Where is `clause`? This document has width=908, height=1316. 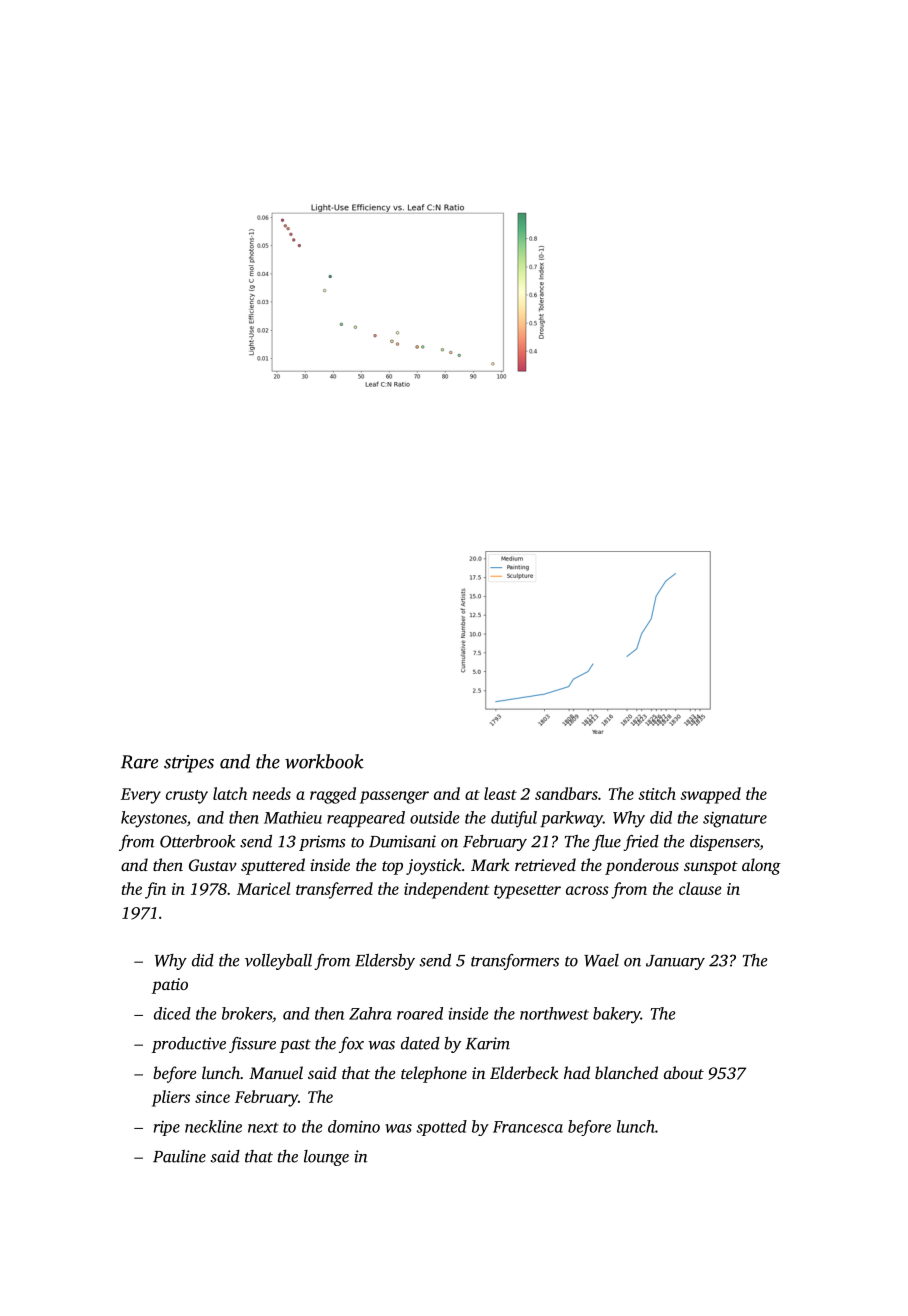
clause is located at coordinates (700, 888).
